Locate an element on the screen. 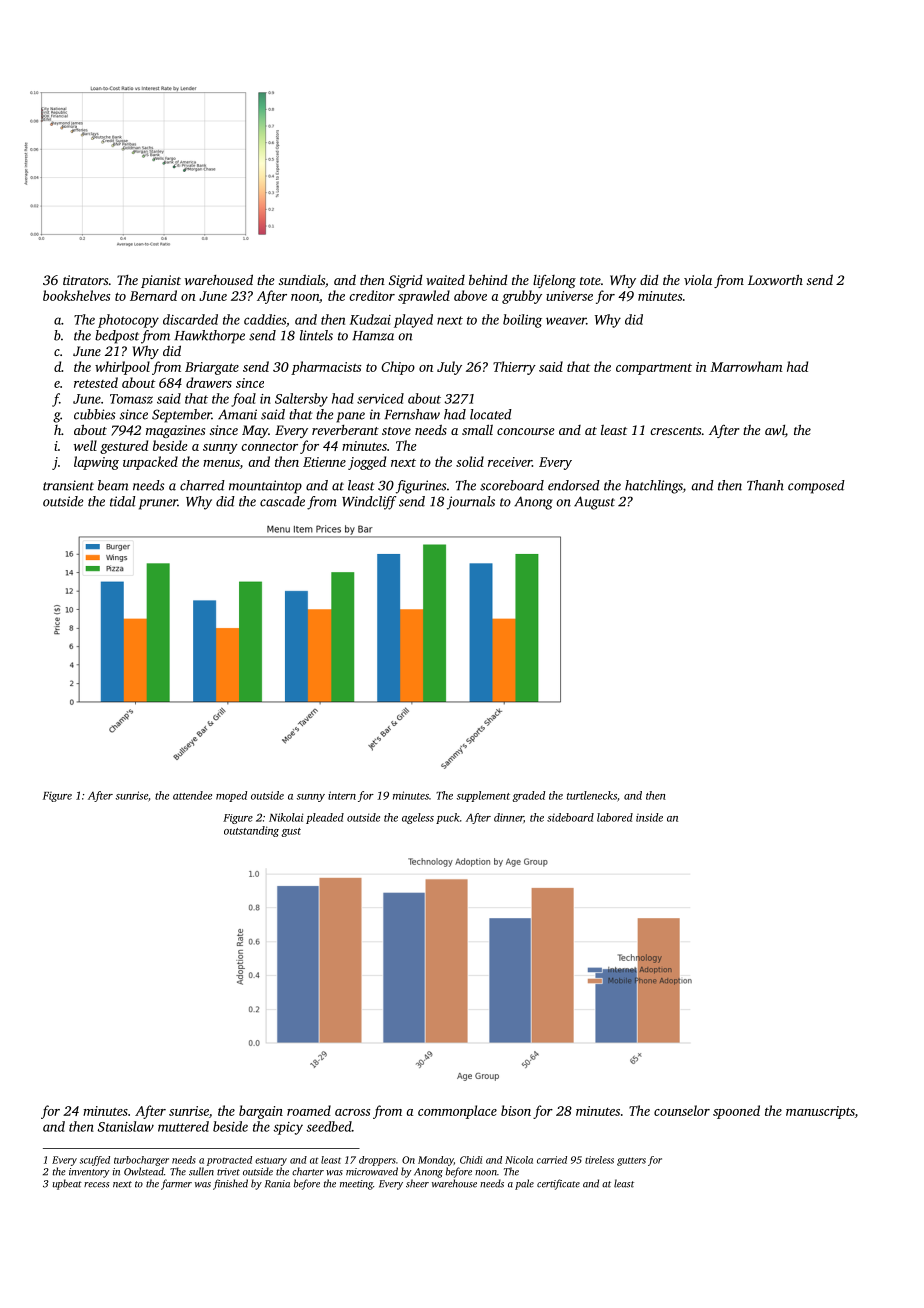  attendee is located at coordinates (192, 795).
